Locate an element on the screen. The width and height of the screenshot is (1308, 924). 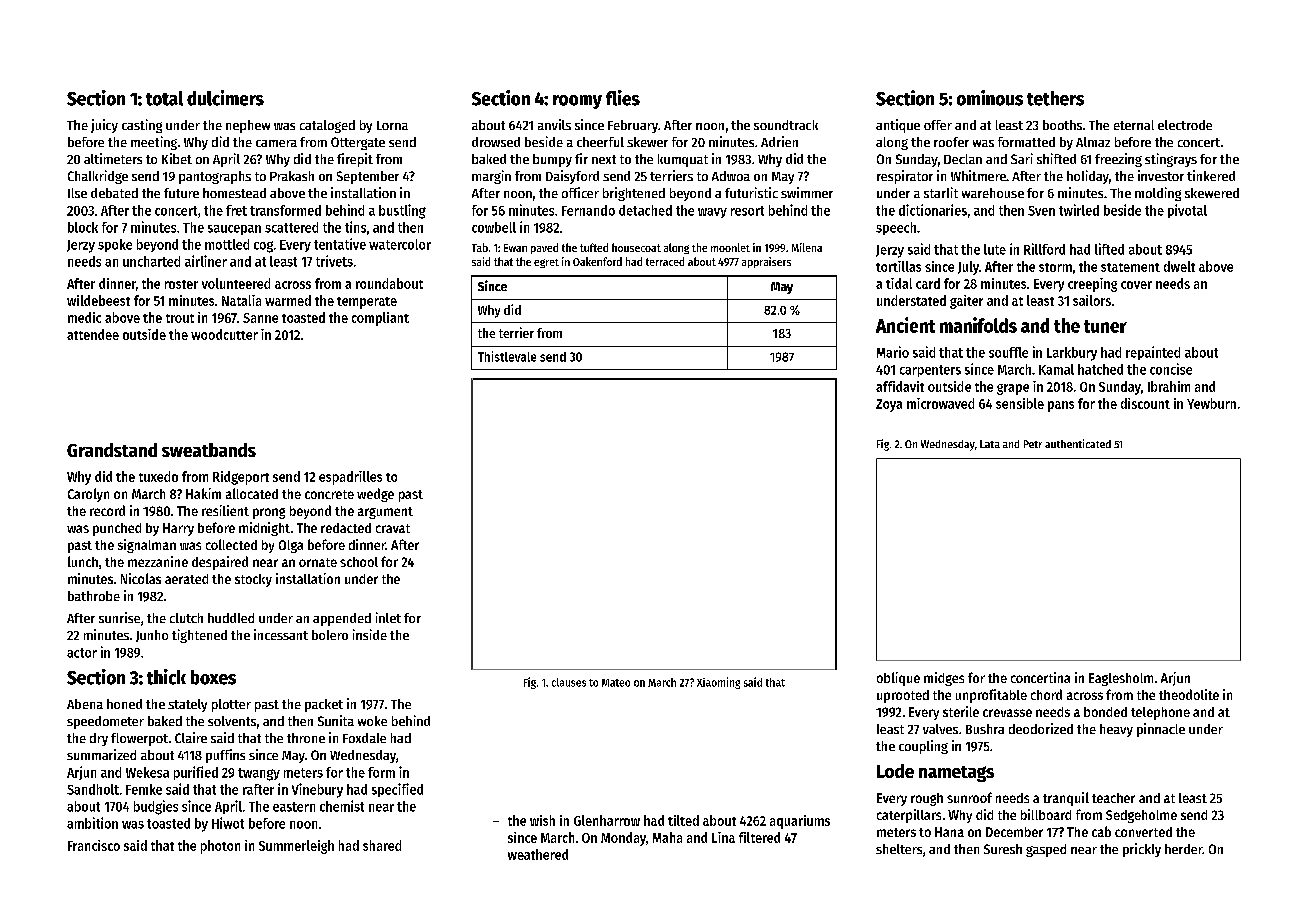
uncharted is located at coordinates (151, 261).
